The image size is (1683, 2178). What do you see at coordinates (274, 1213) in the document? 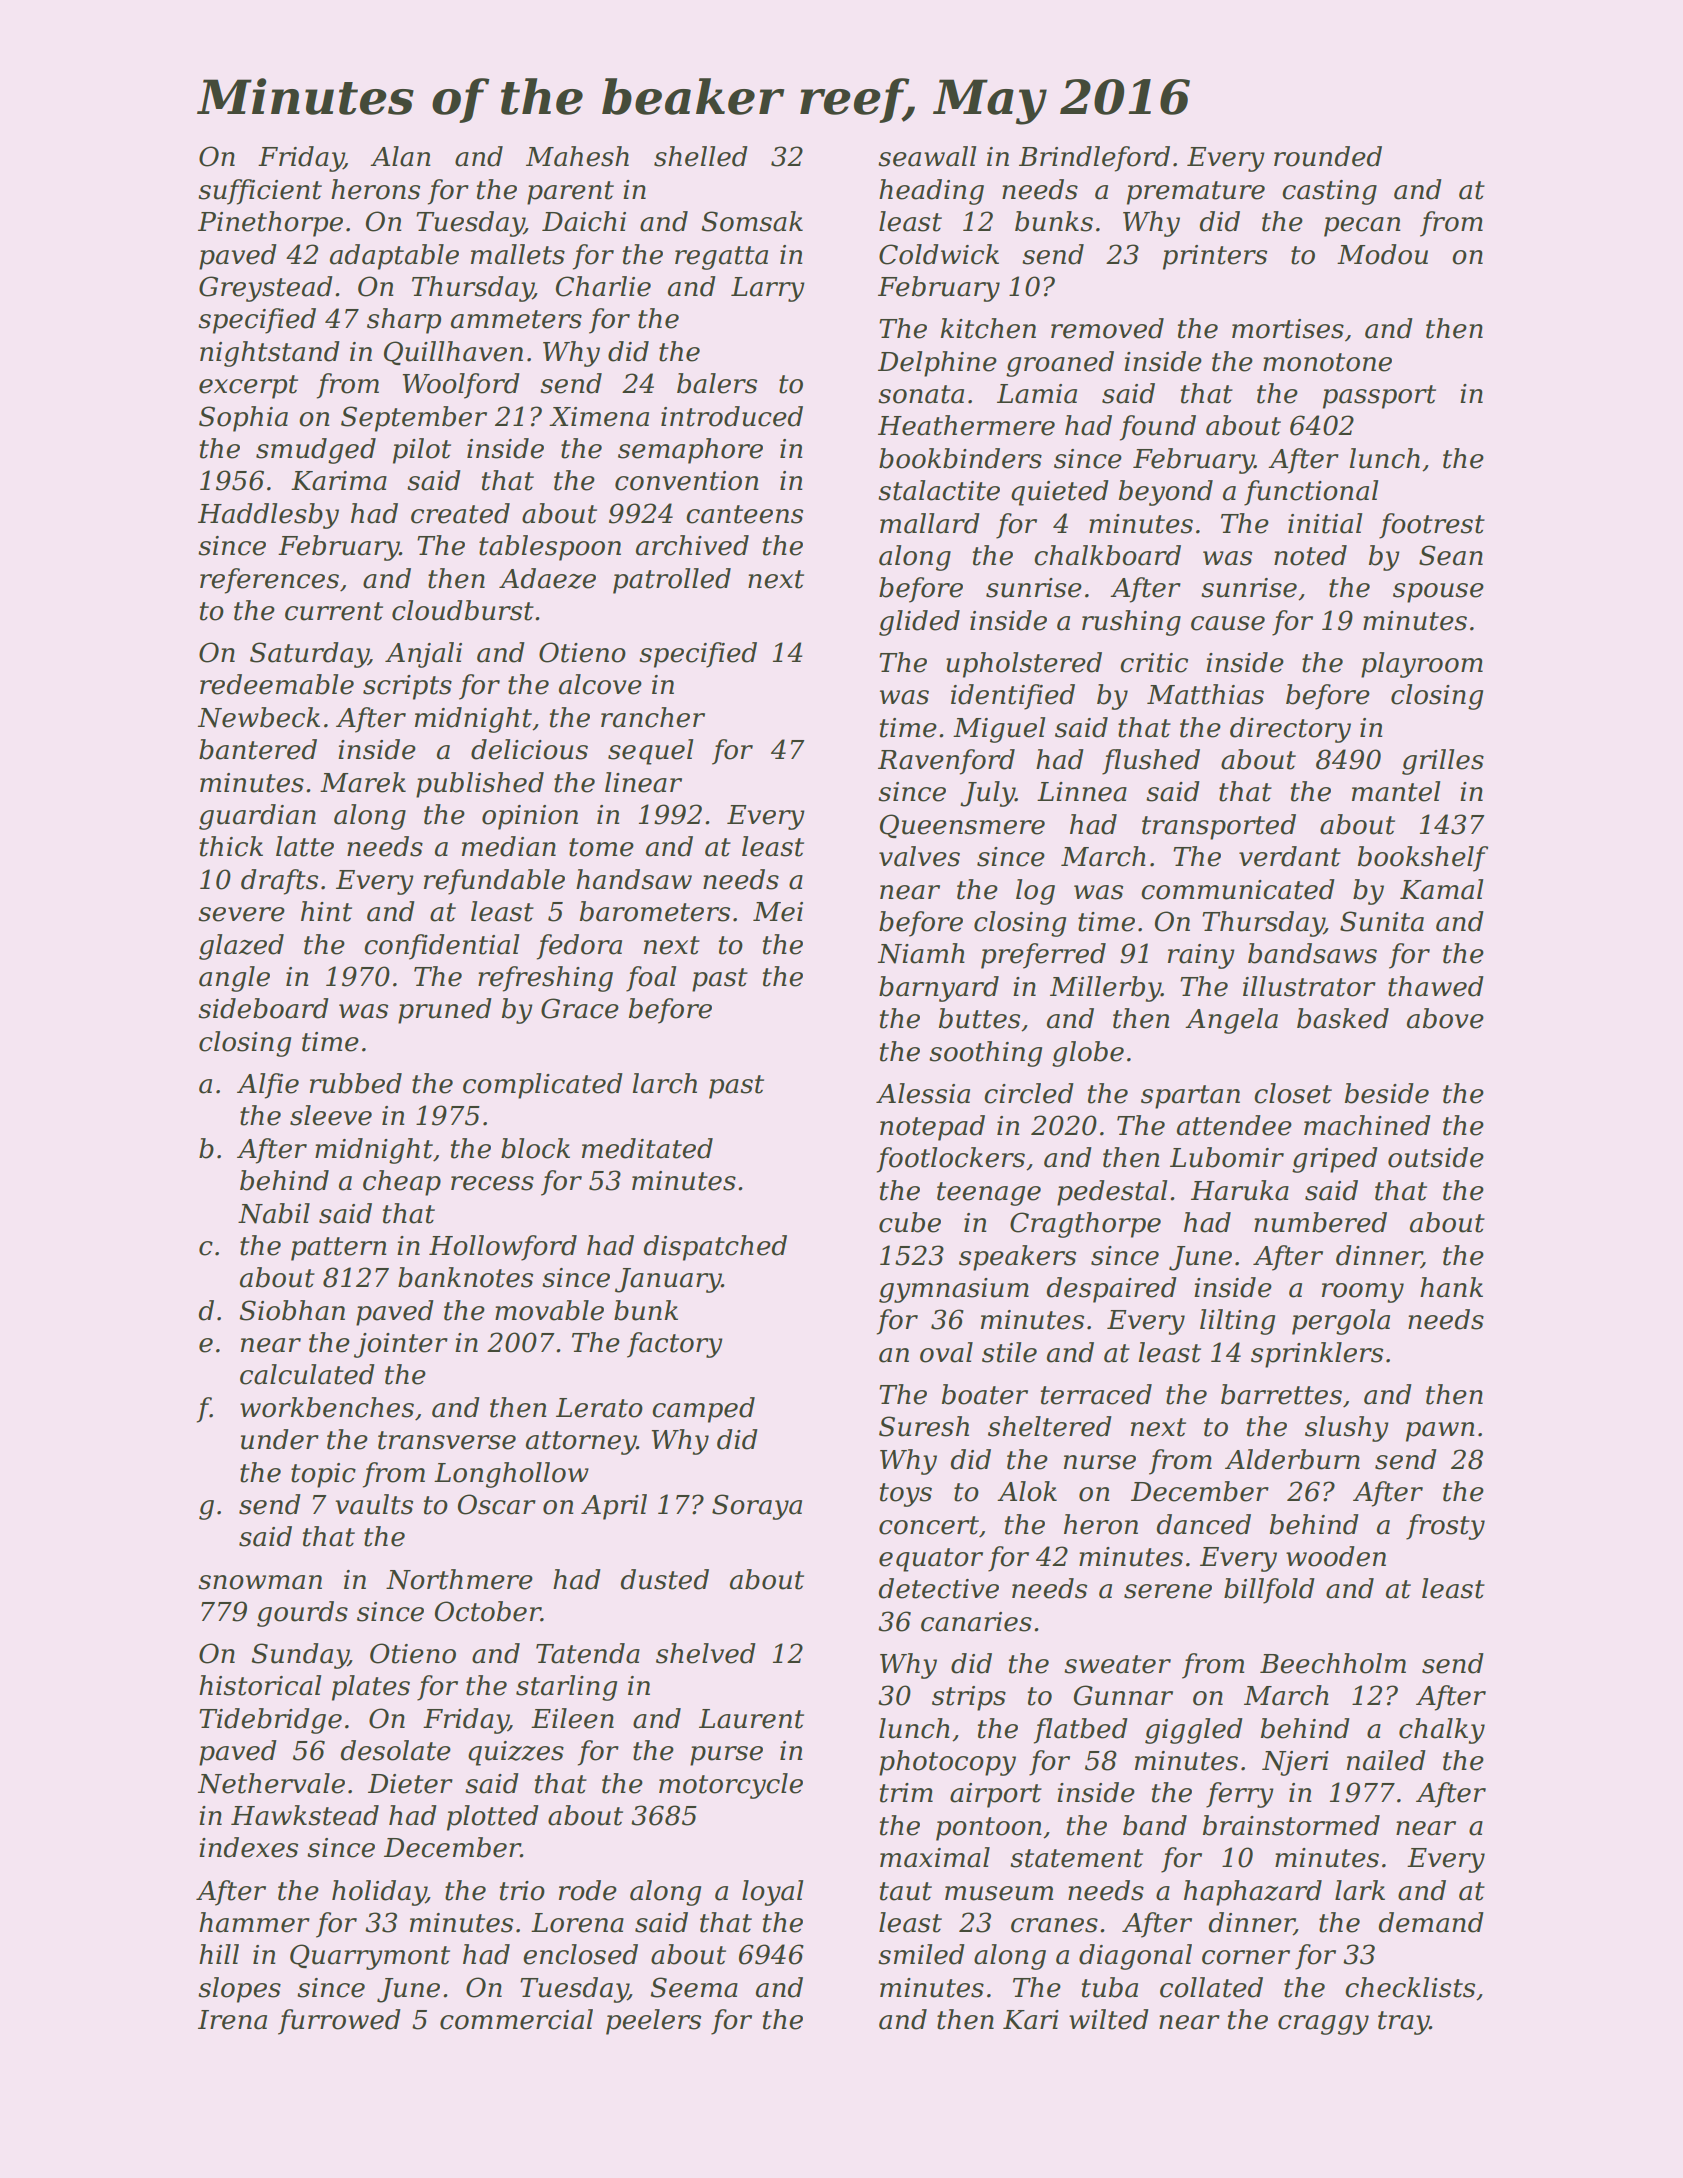
I see `Nabil` at bounding box center [274, 1213].
